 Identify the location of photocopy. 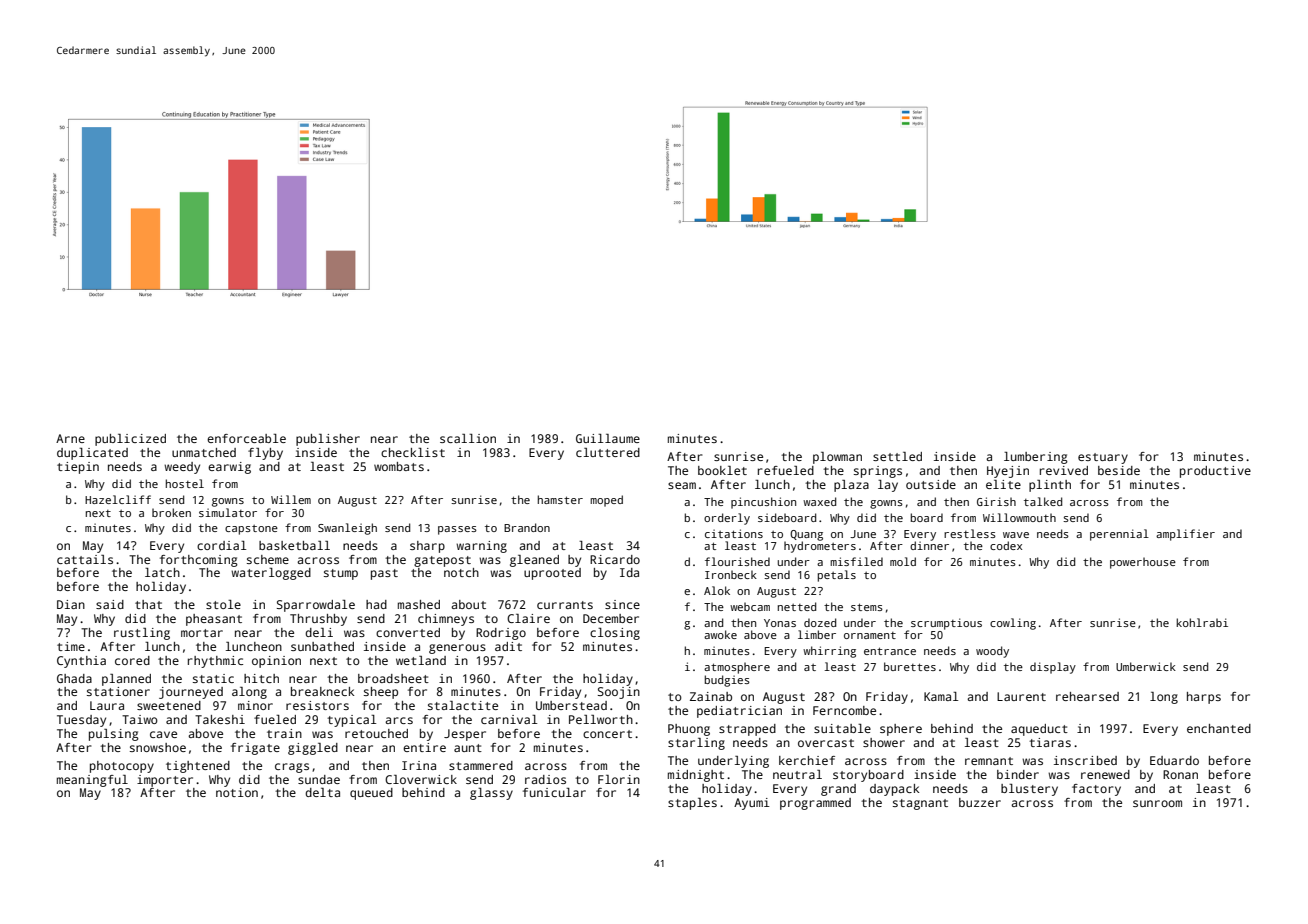
(122, 767).
